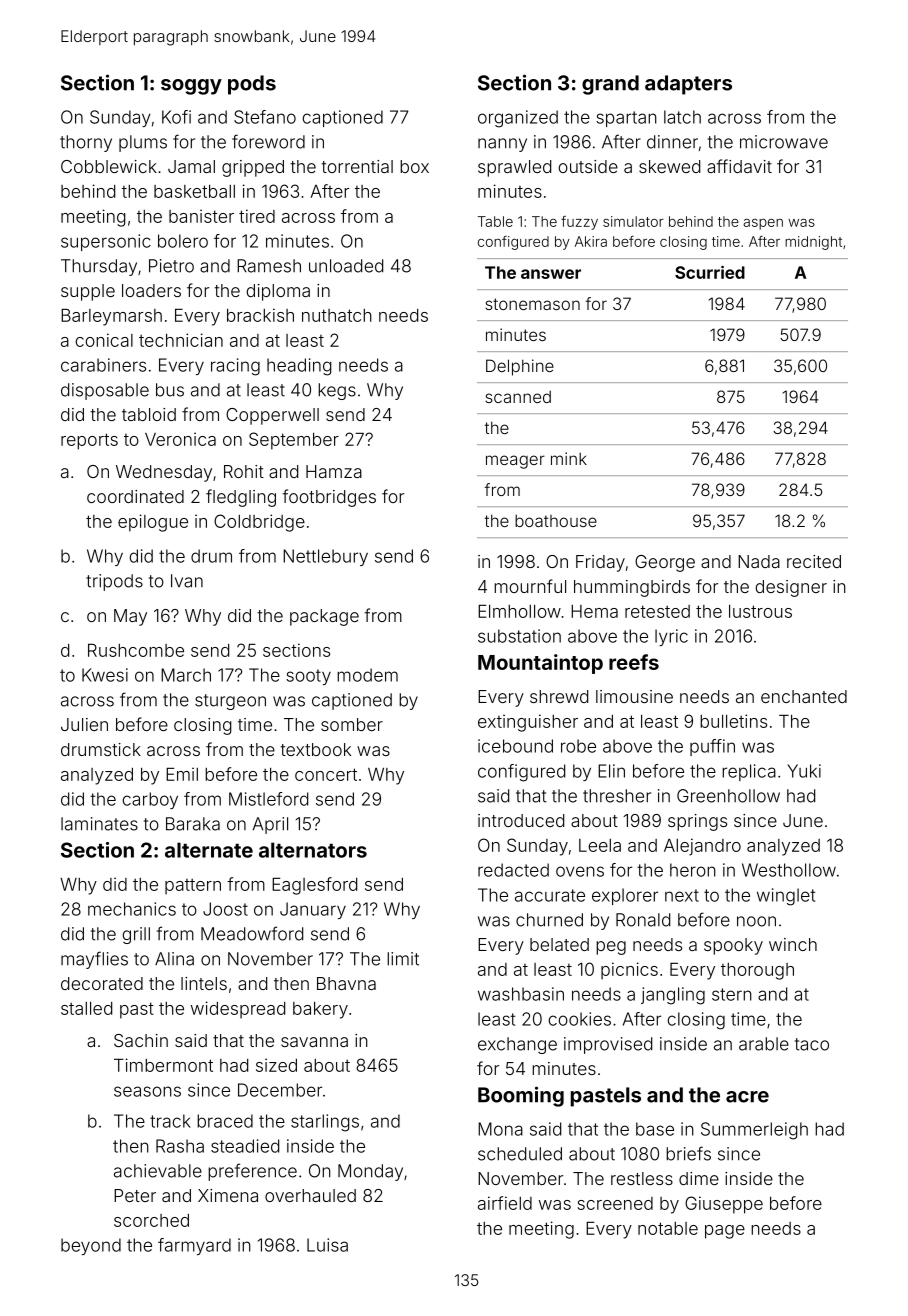  I want to click on washbasin, so click(521, 994).
